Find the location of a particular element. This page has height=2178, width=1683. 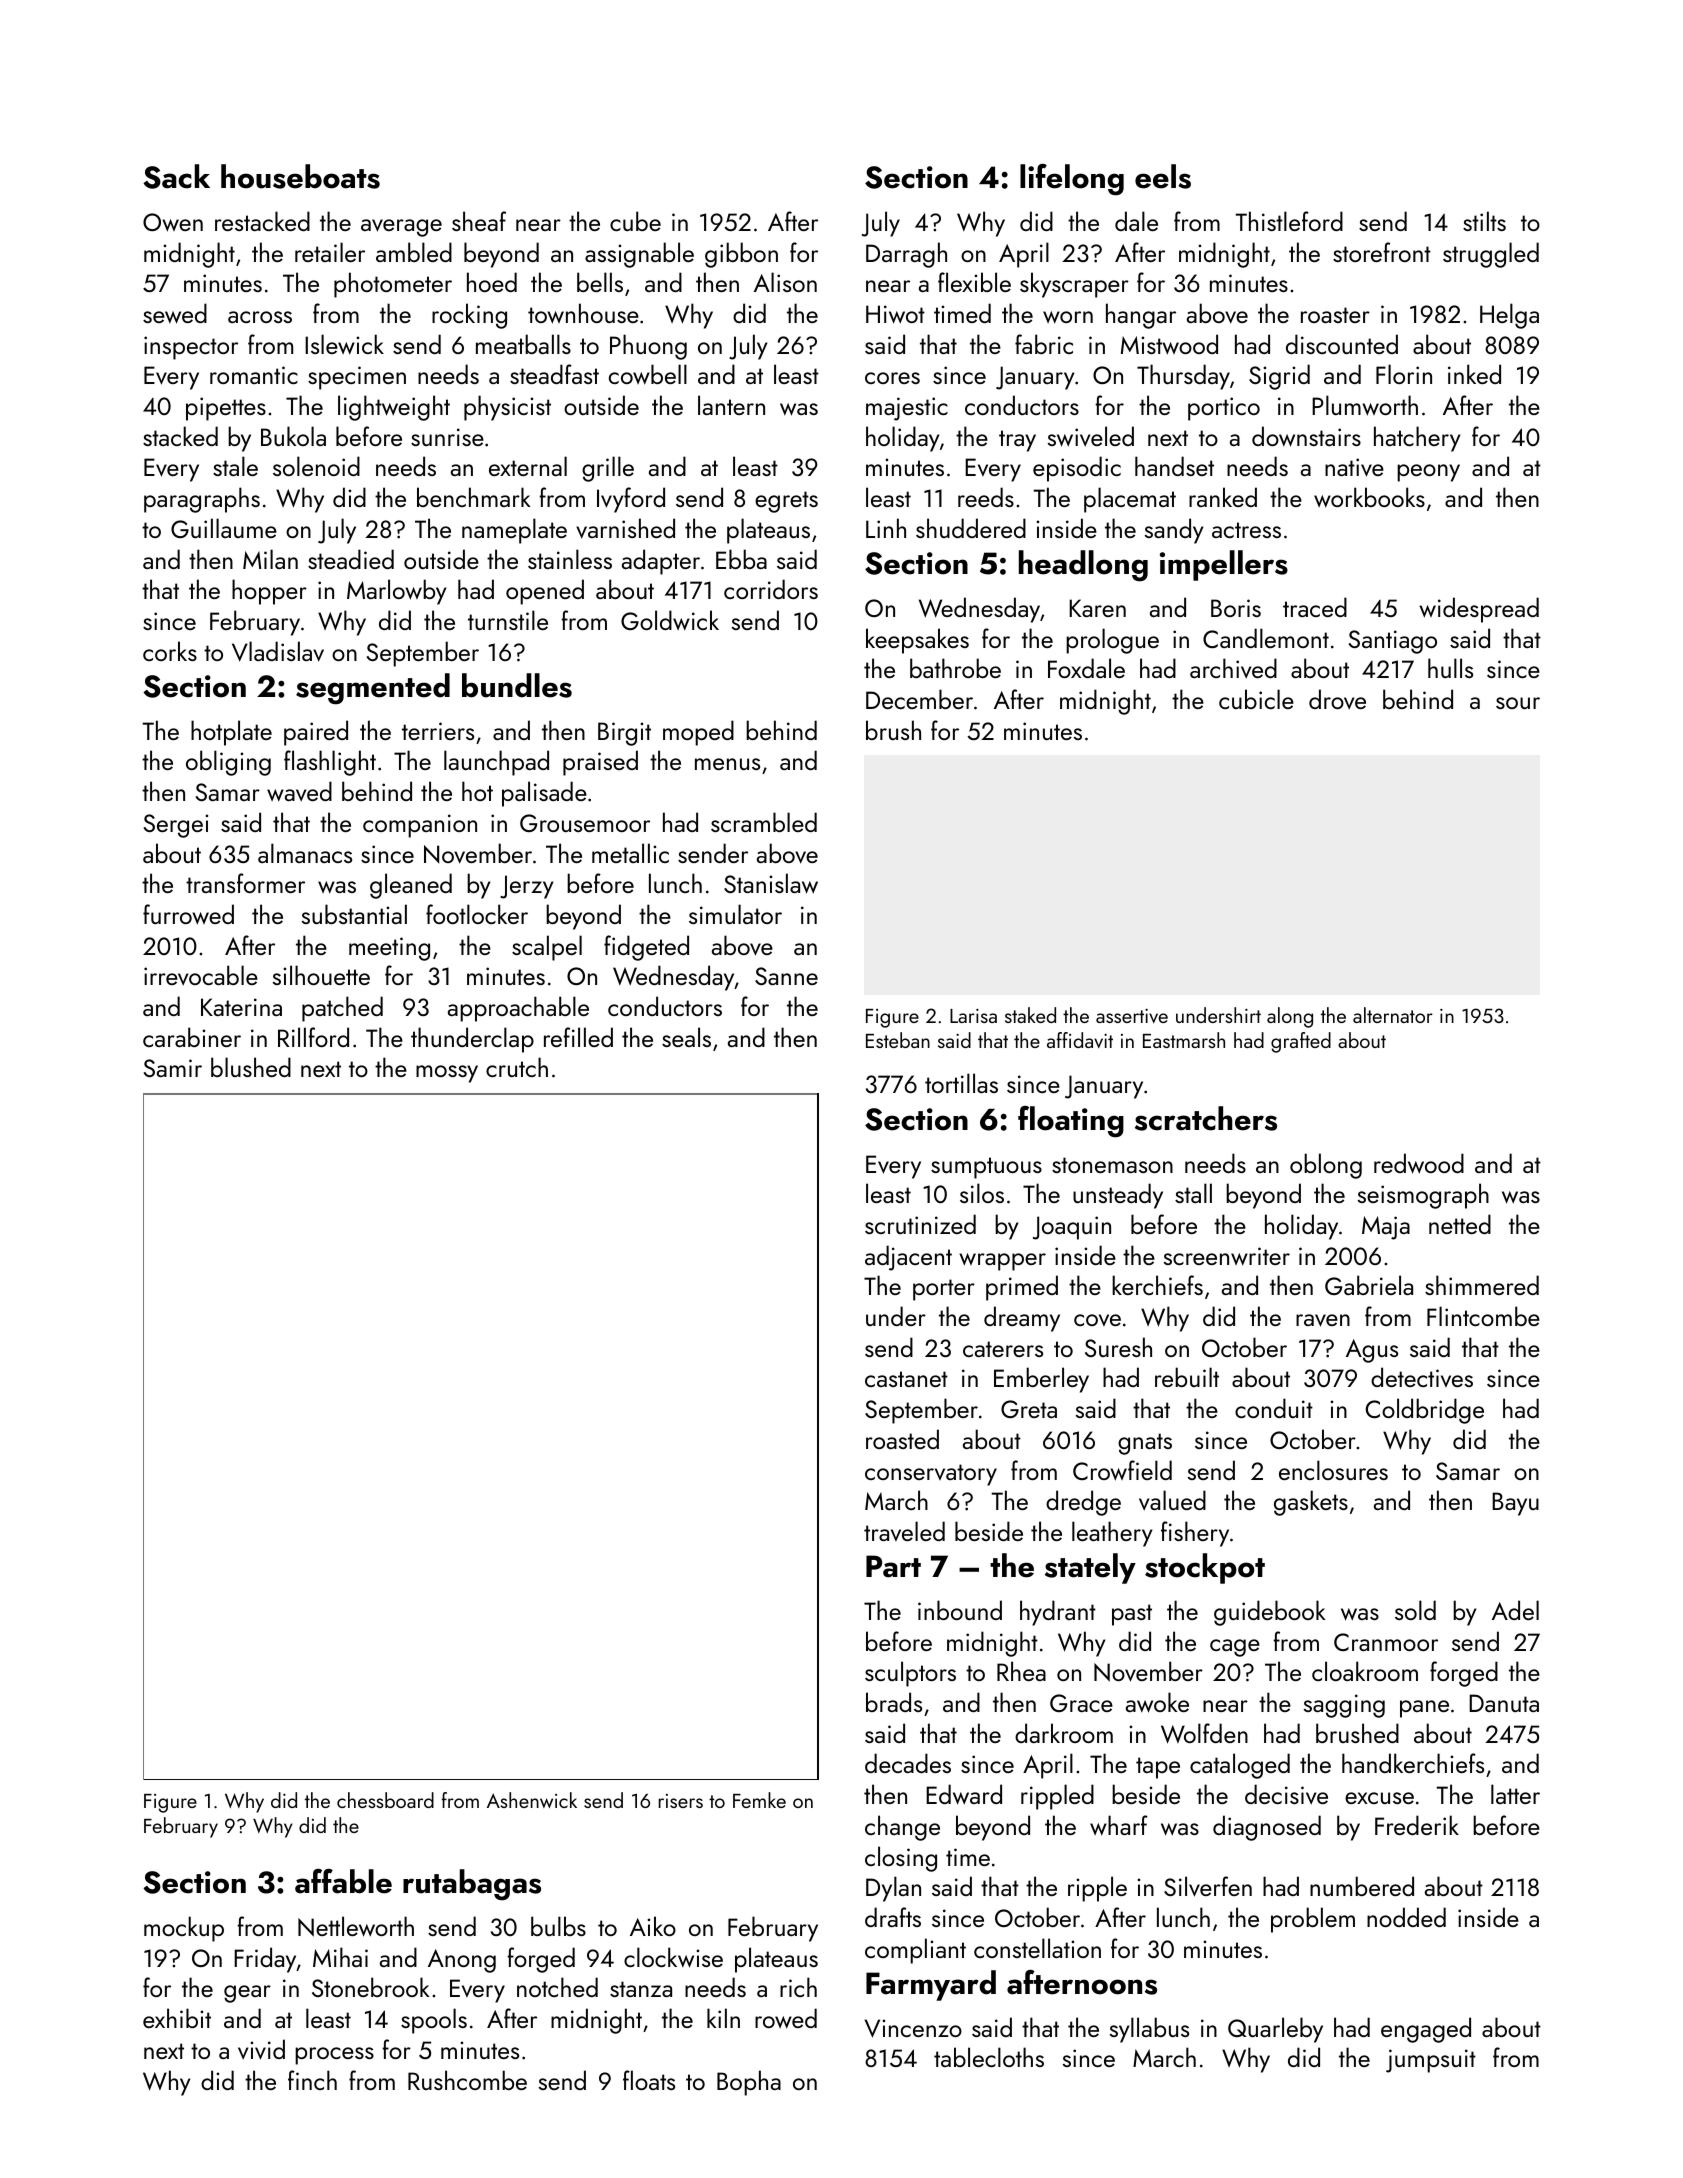

gnats is located at coordinates (1145, 1444).
